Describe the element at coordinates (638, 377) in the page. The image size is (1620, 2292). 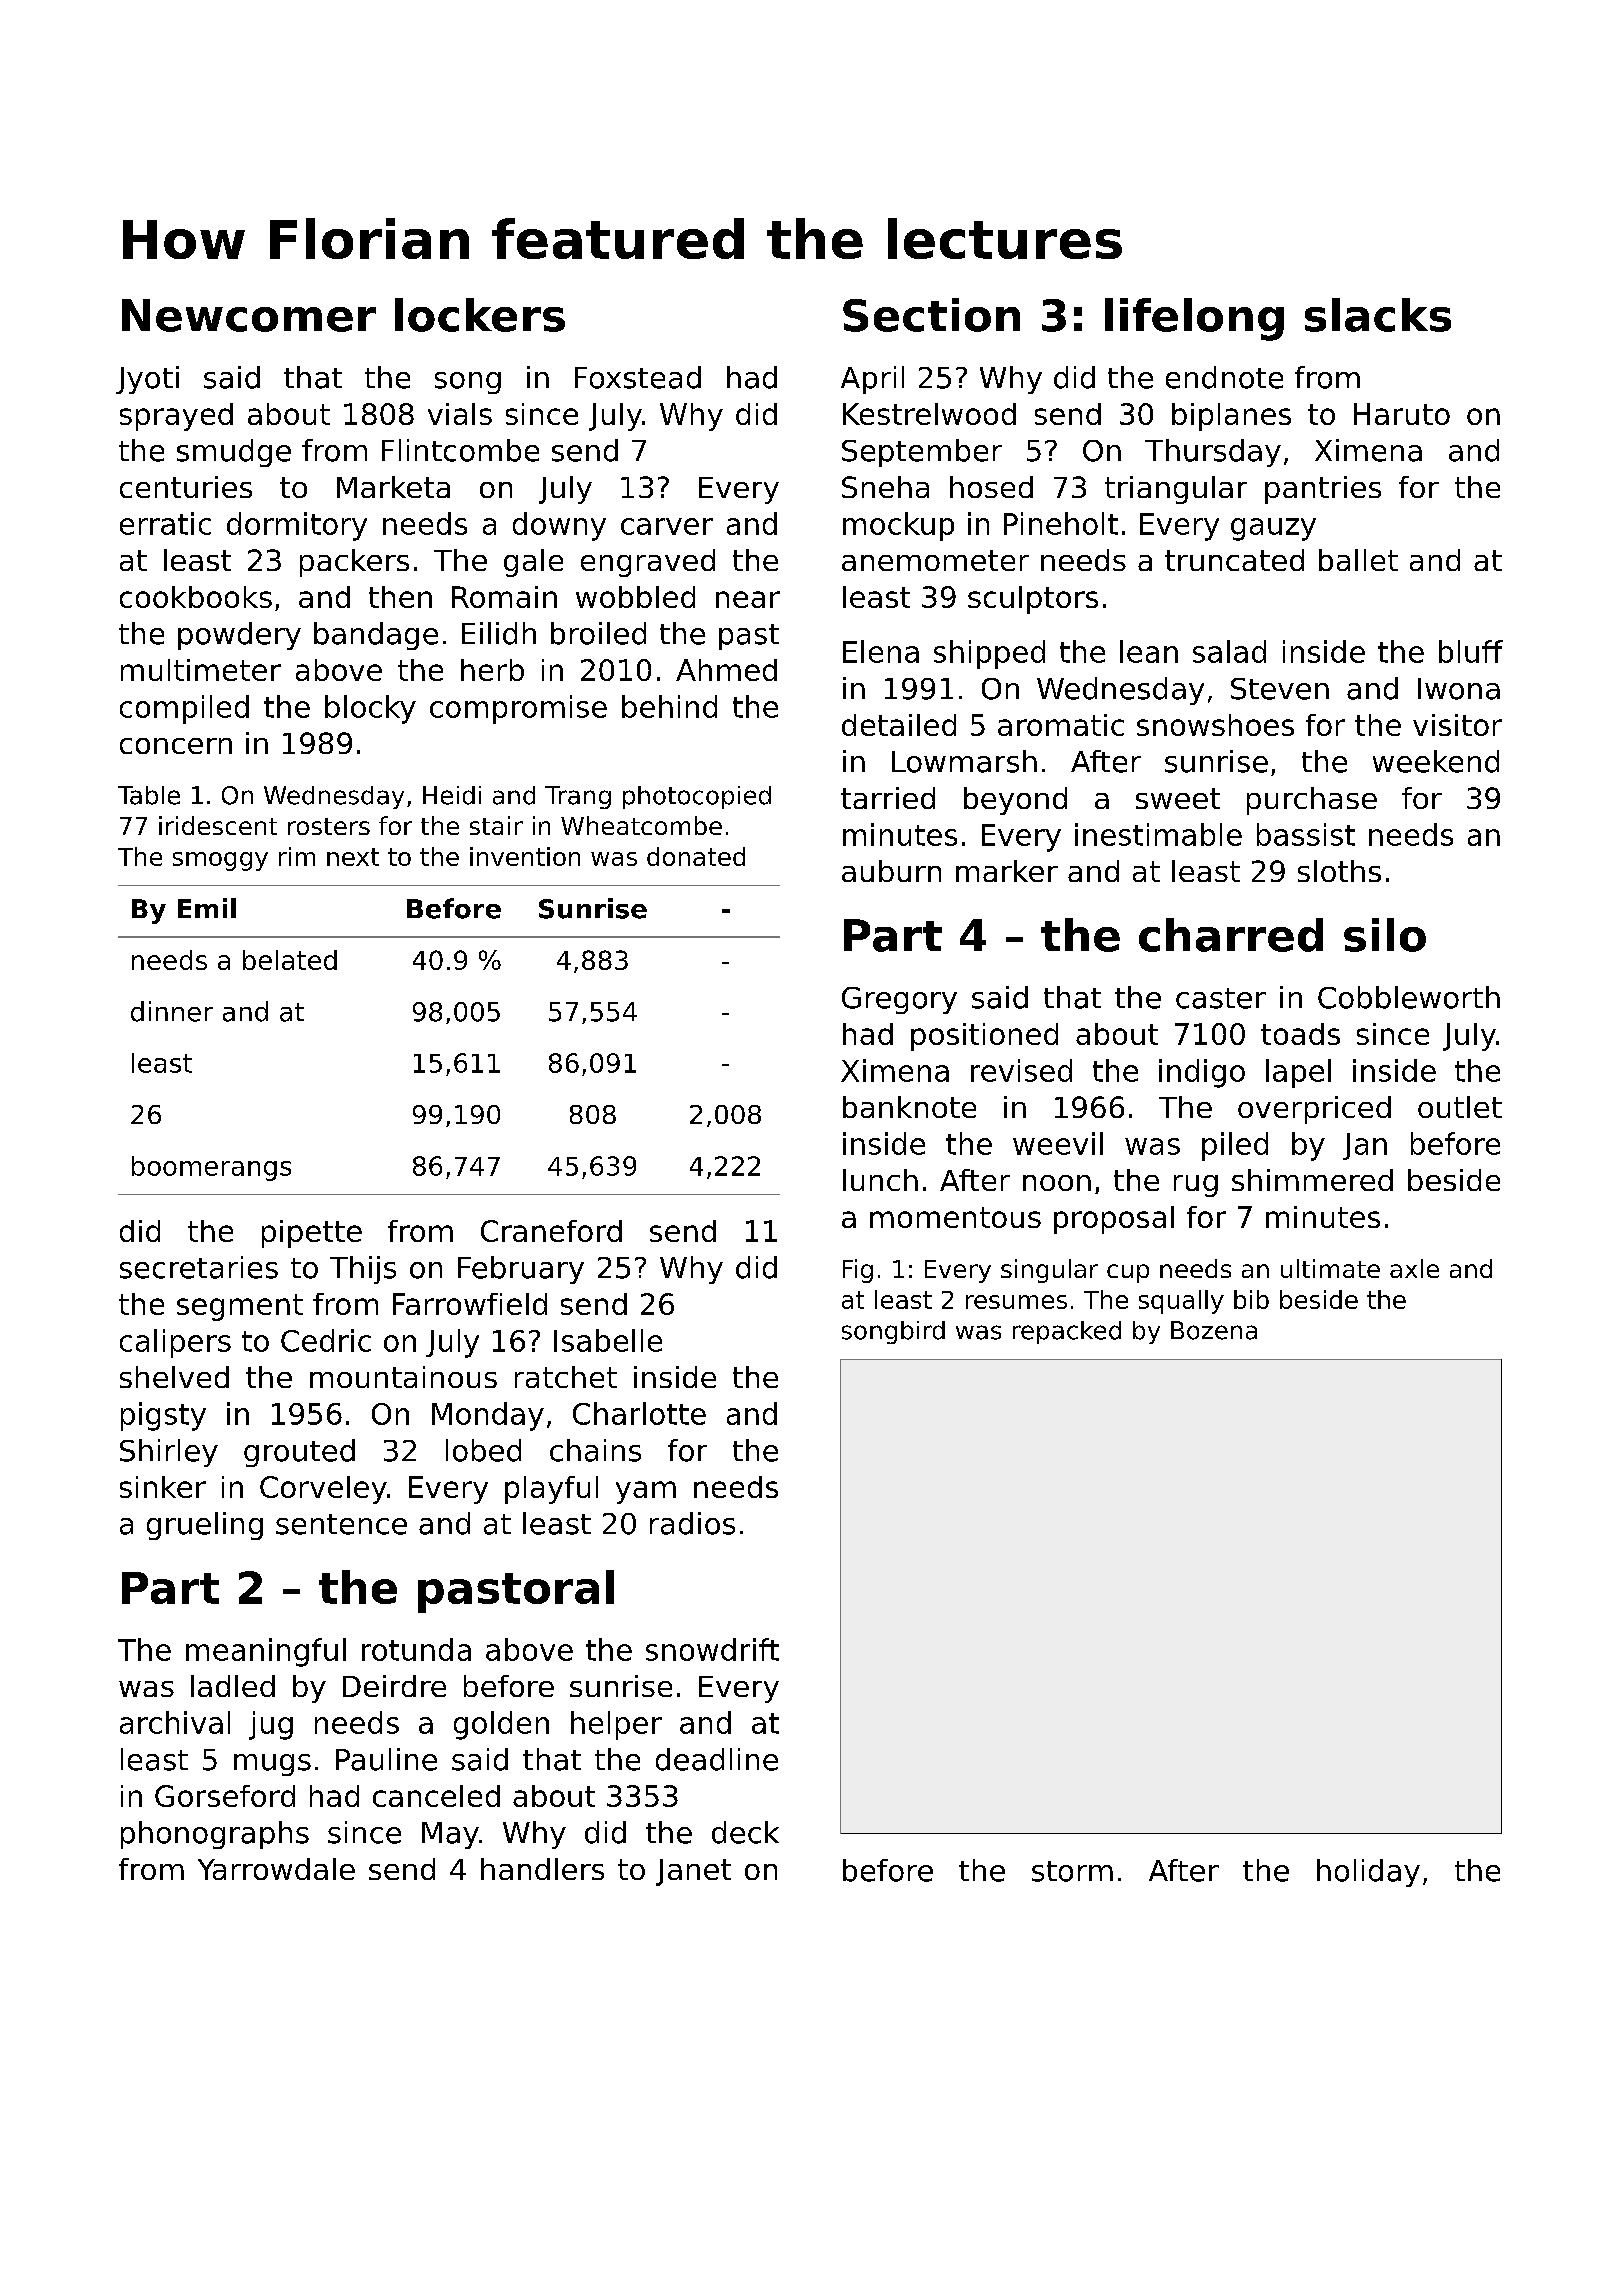
I see `Foxstead` at that location.
